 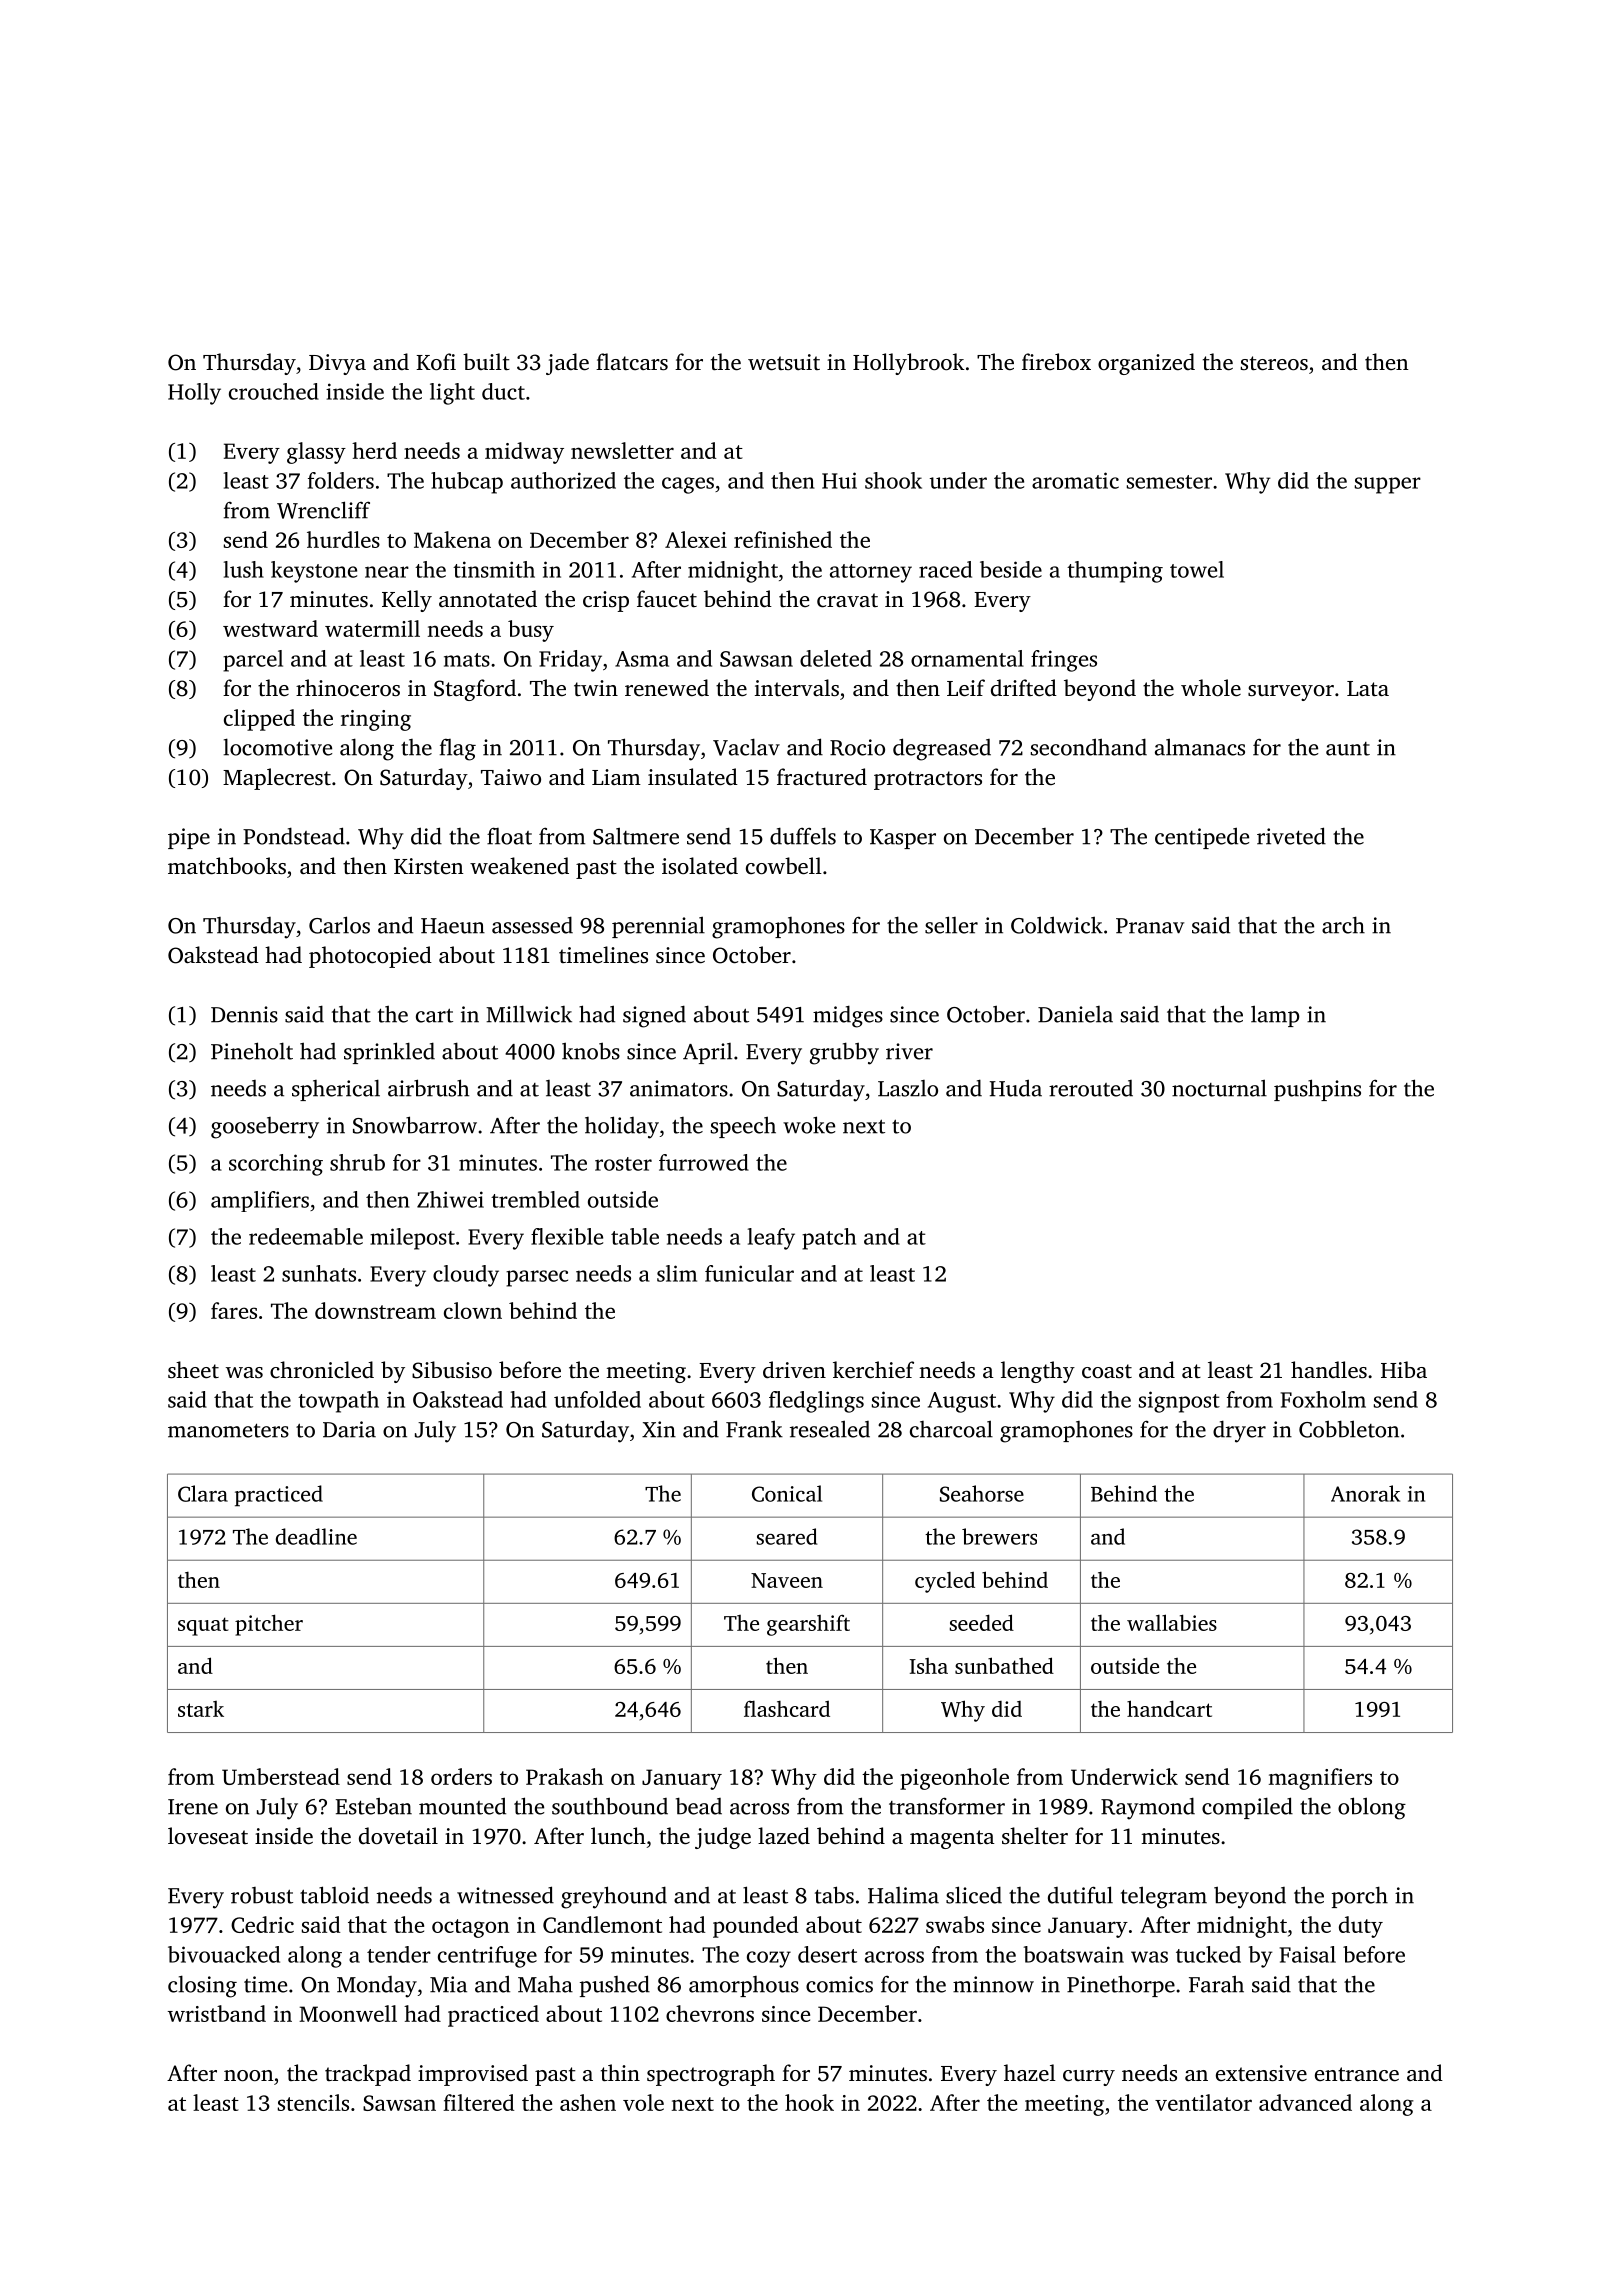 What do you see at coordinates (274, 391) in the screenshot?
I see `crouched` at bounding box center [274, 391].
